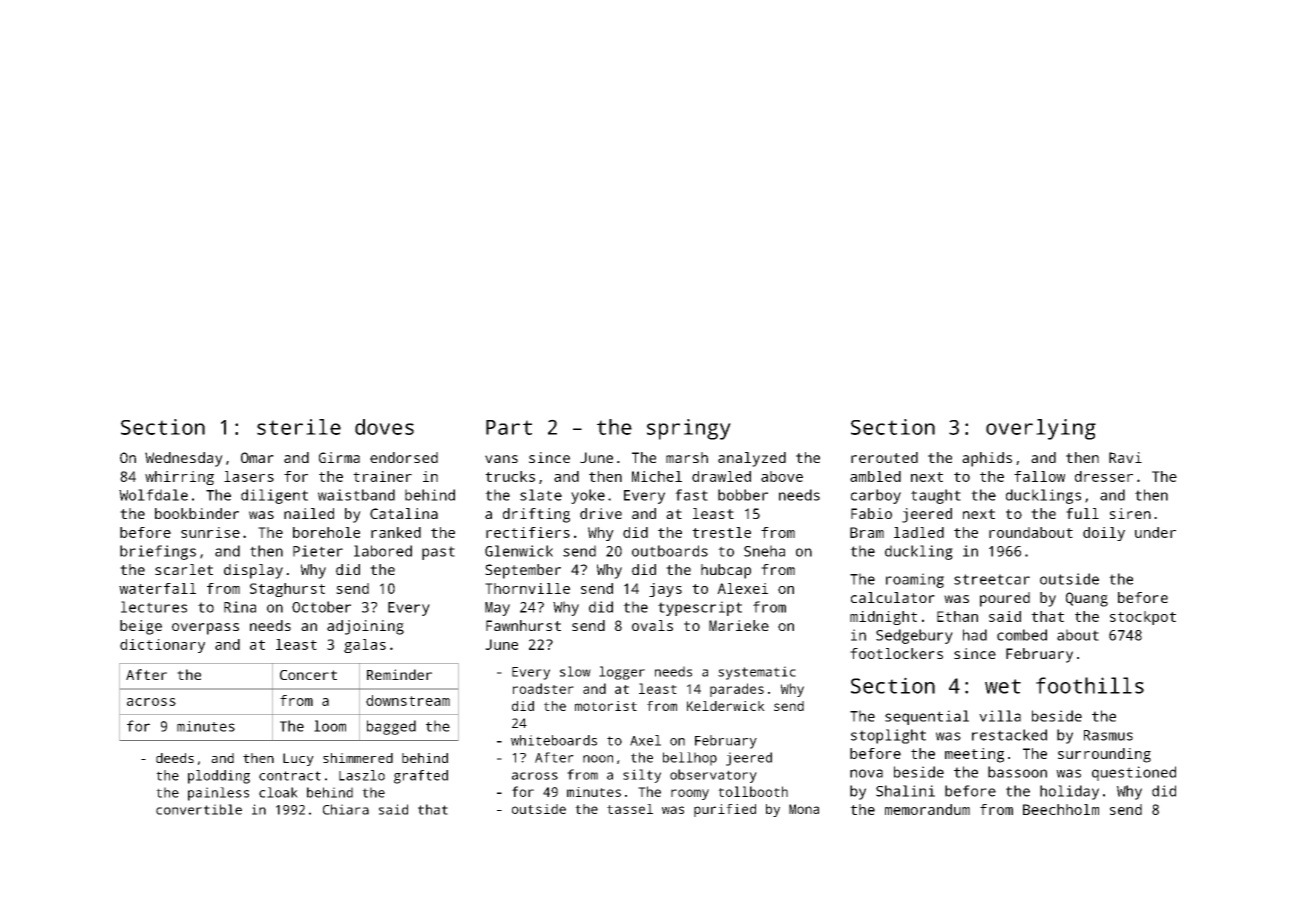 The width and height of the image is (1308, 924). Describe the element at coordinates (154, 607) in the image. I see `lectures` at that location.
